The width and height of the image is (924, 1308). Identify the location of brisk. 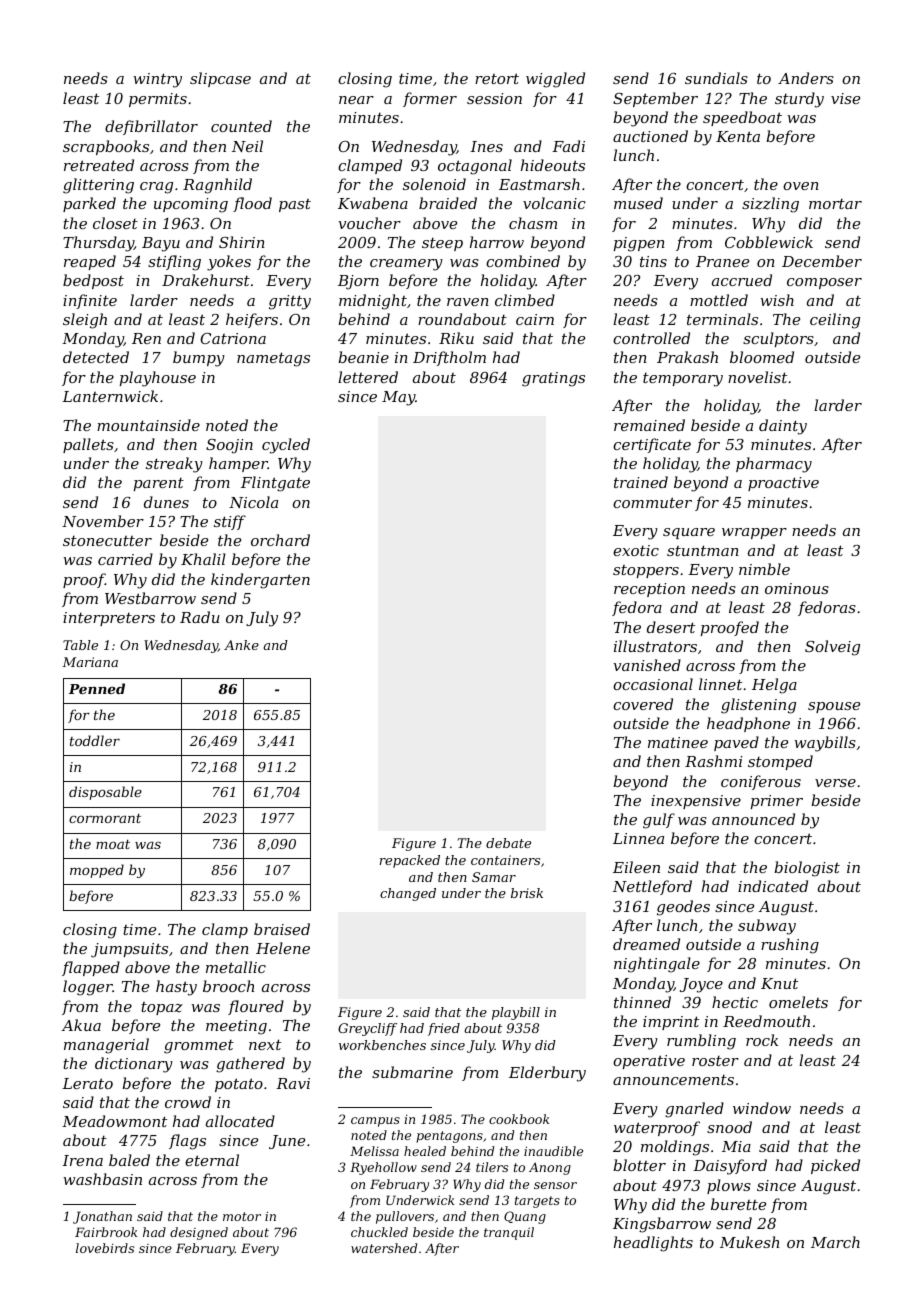
(527, 893).
